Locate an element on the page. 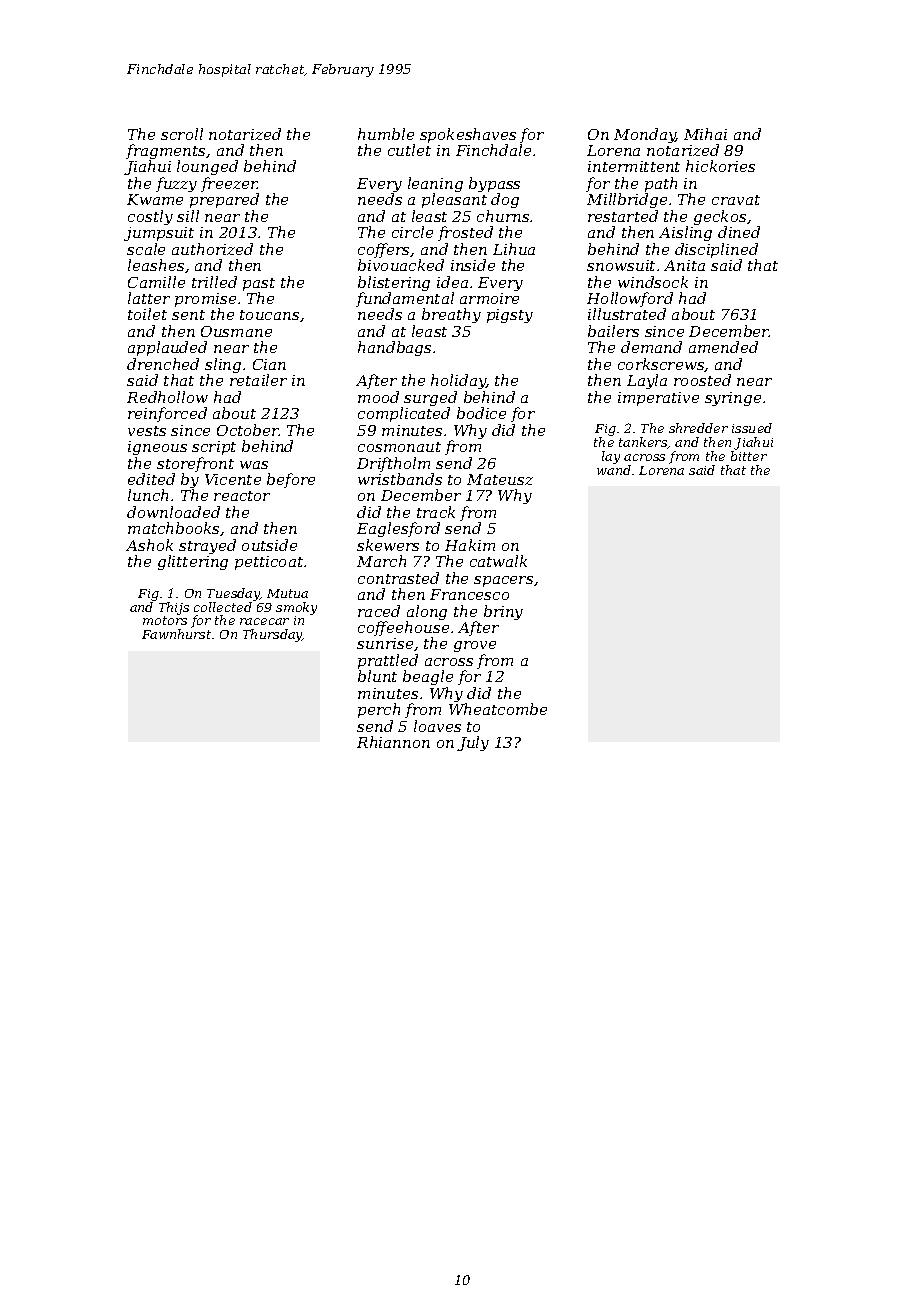  igneous is located at coordinates (157, 448).
